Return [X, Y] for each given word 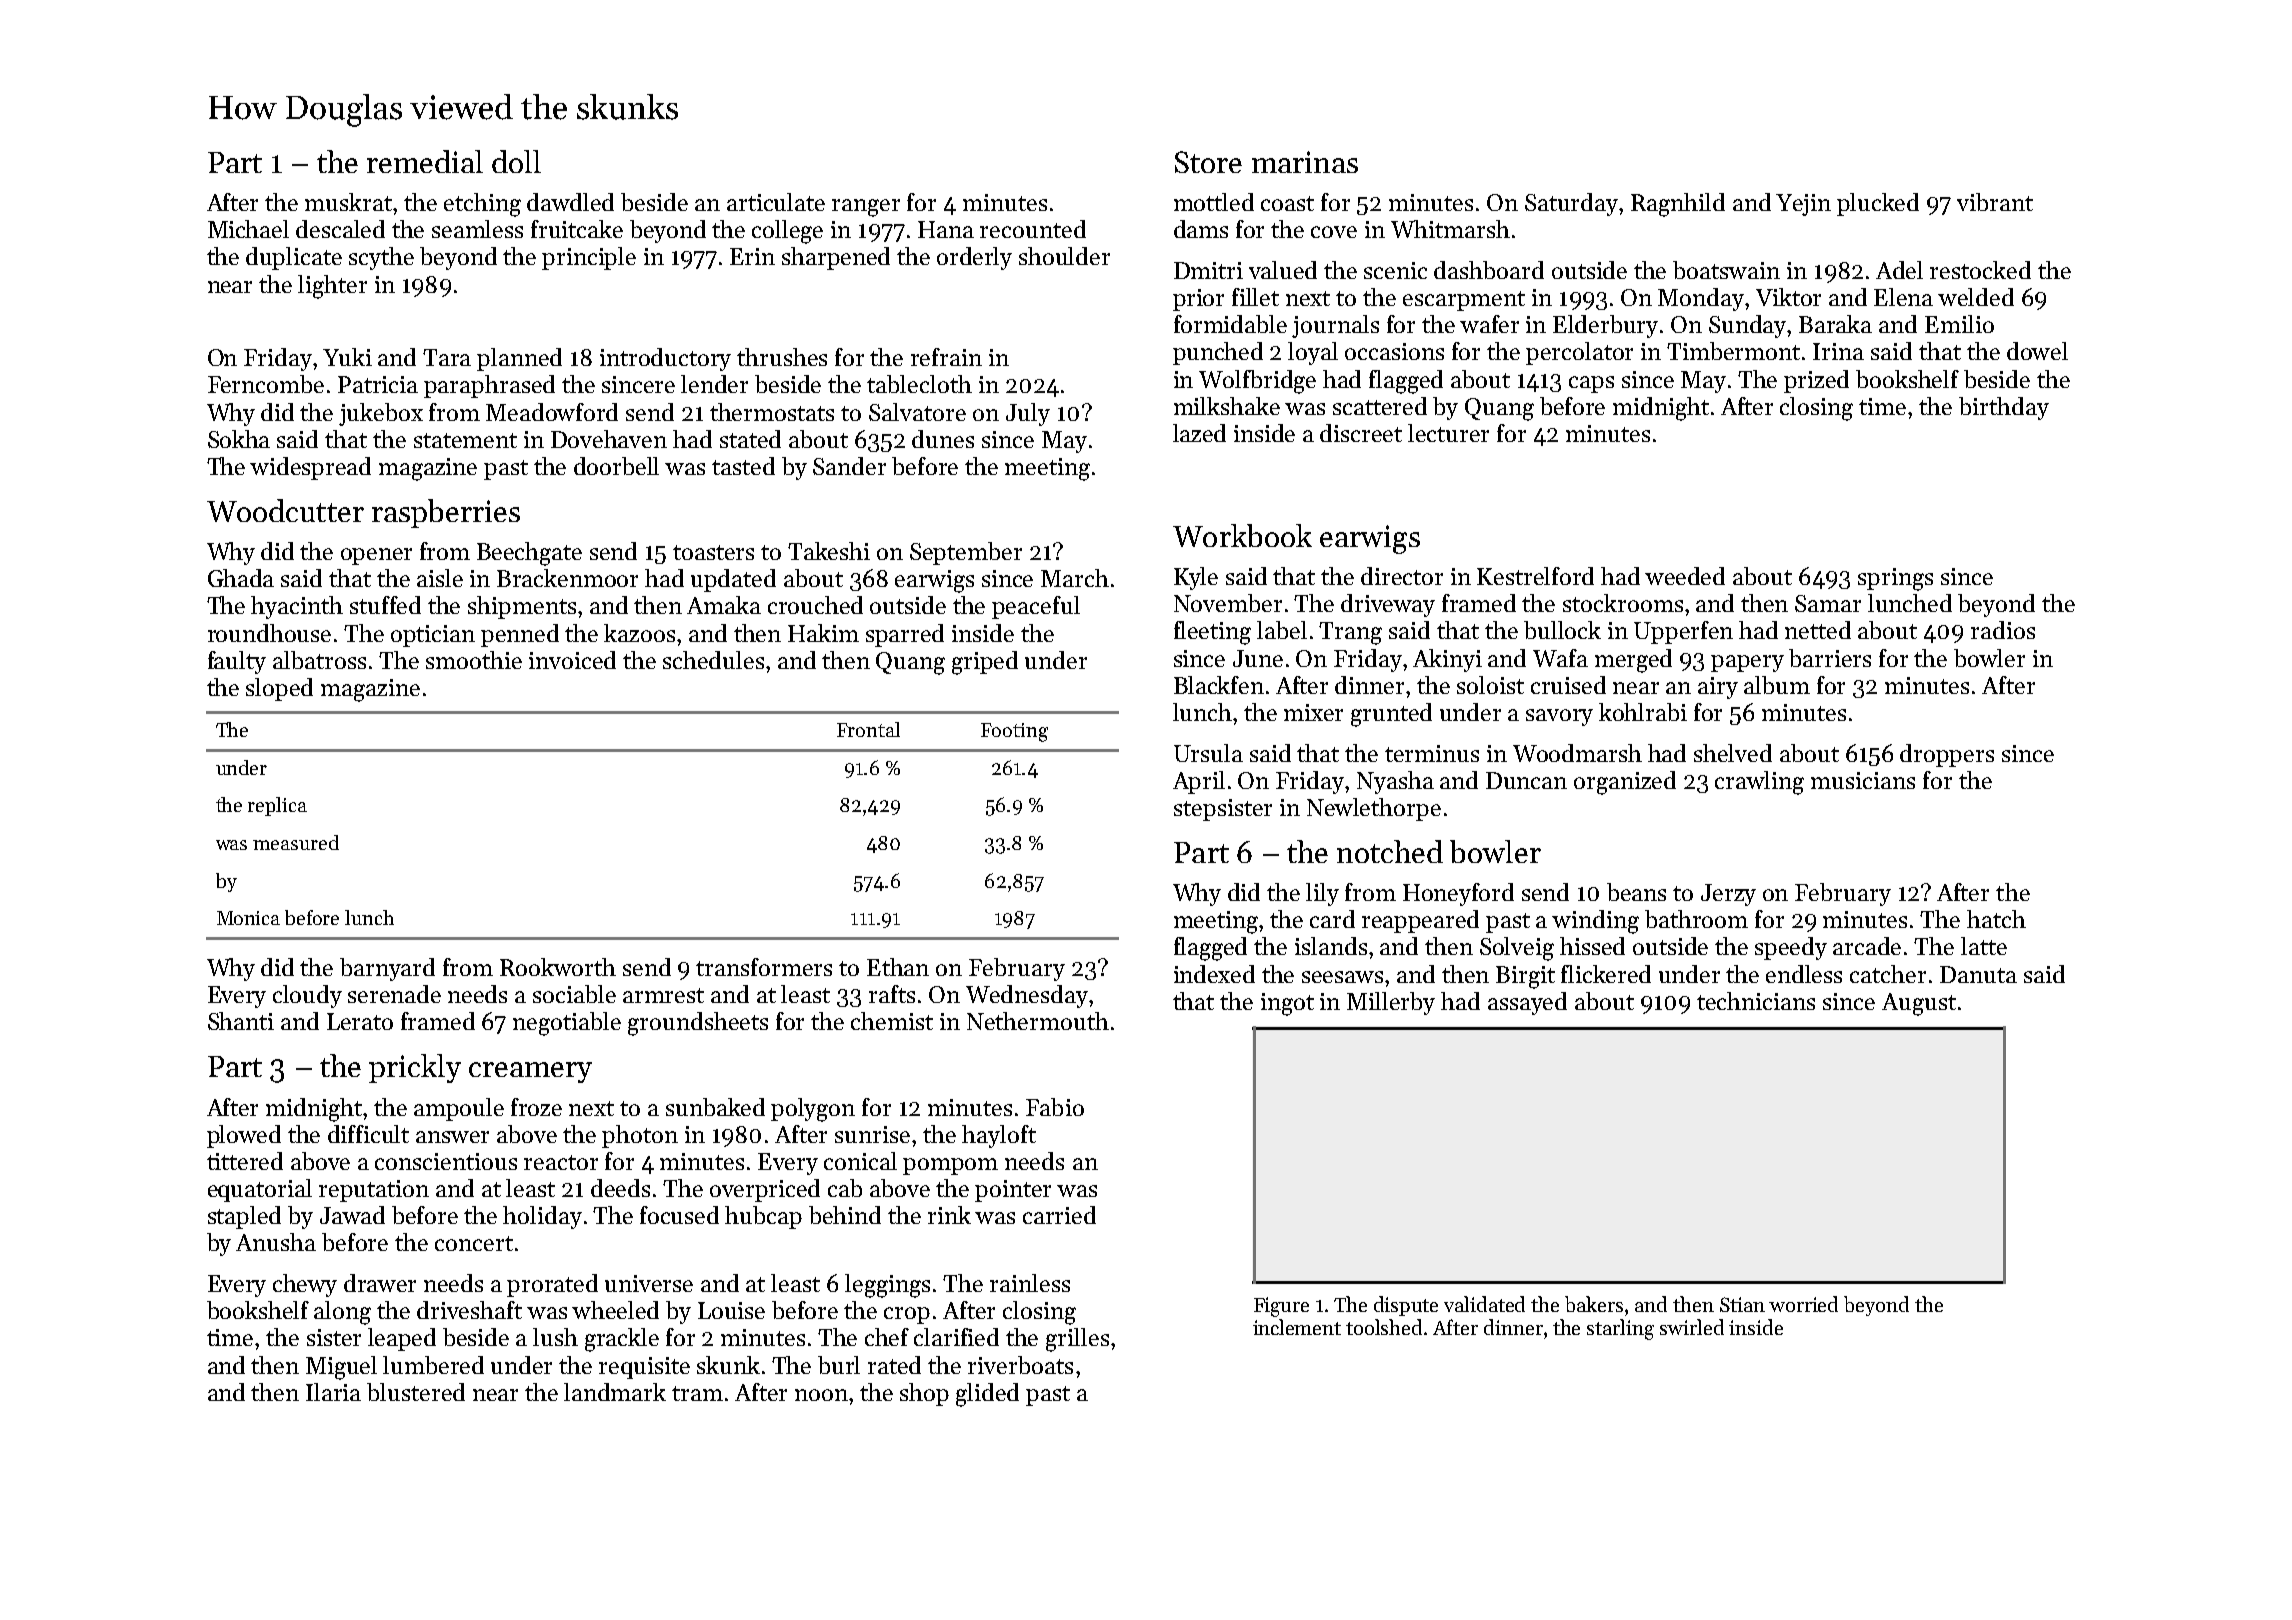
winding [1595, 922]
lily [1322, 894]
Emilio [1959, 324]
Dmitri [1208, 270]
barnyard [387, 969]
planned [519, 359]
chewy [305, 1285]
